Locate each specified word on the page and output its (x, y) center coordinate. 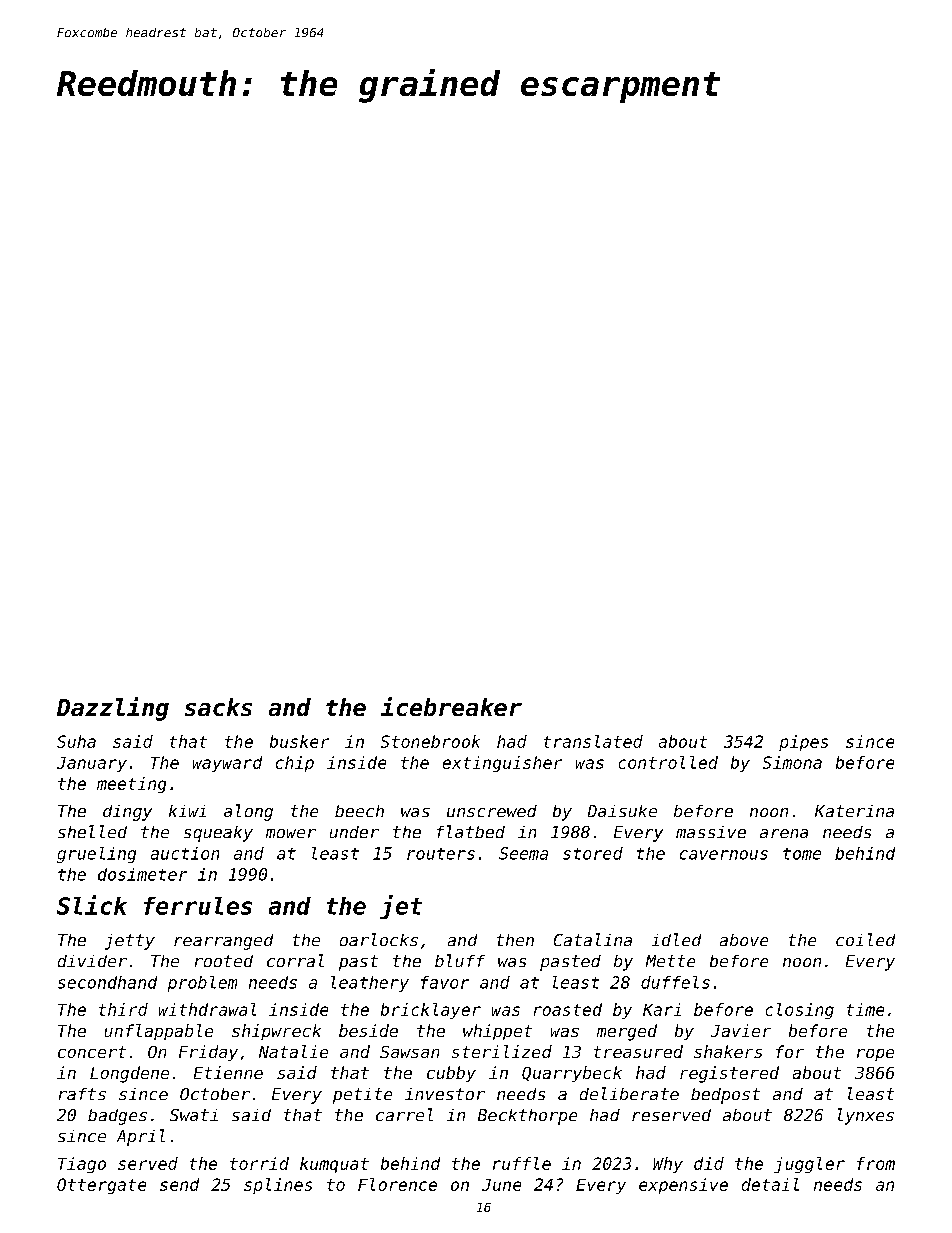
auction (185, 853)
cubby (451, 1074)
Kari (662, 1009)
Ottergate (101, 1186)
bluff (460, 960)
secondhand (107, 982)
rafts (82, 1094)
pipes (803, 743)
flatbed (471, 831)
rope (875, 1055)
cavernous (724, 855)
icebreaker (451, 706)
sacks (218, 707)
